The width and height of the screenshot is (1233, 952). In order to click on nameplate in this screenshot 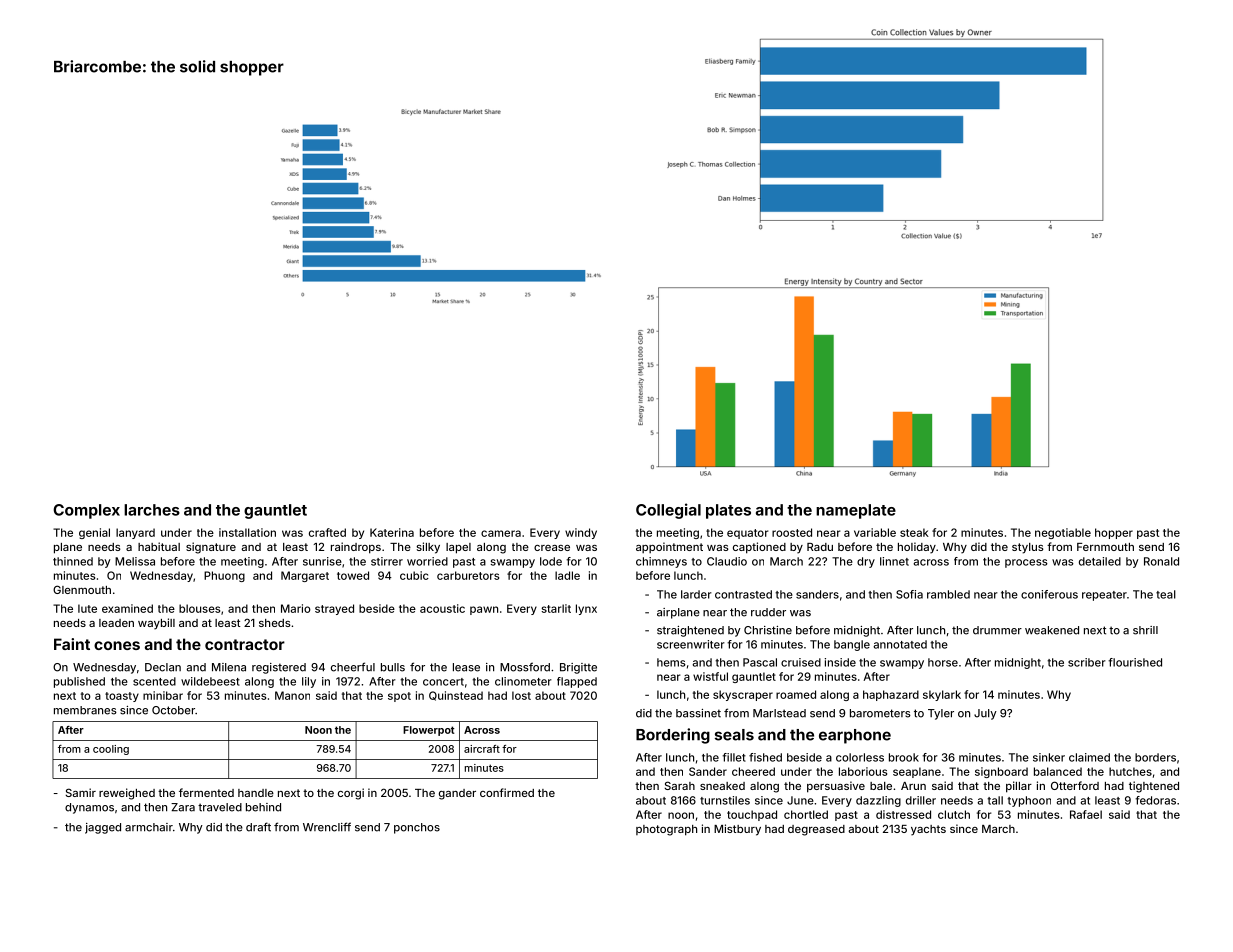, I will do `click(856, 511)`.
